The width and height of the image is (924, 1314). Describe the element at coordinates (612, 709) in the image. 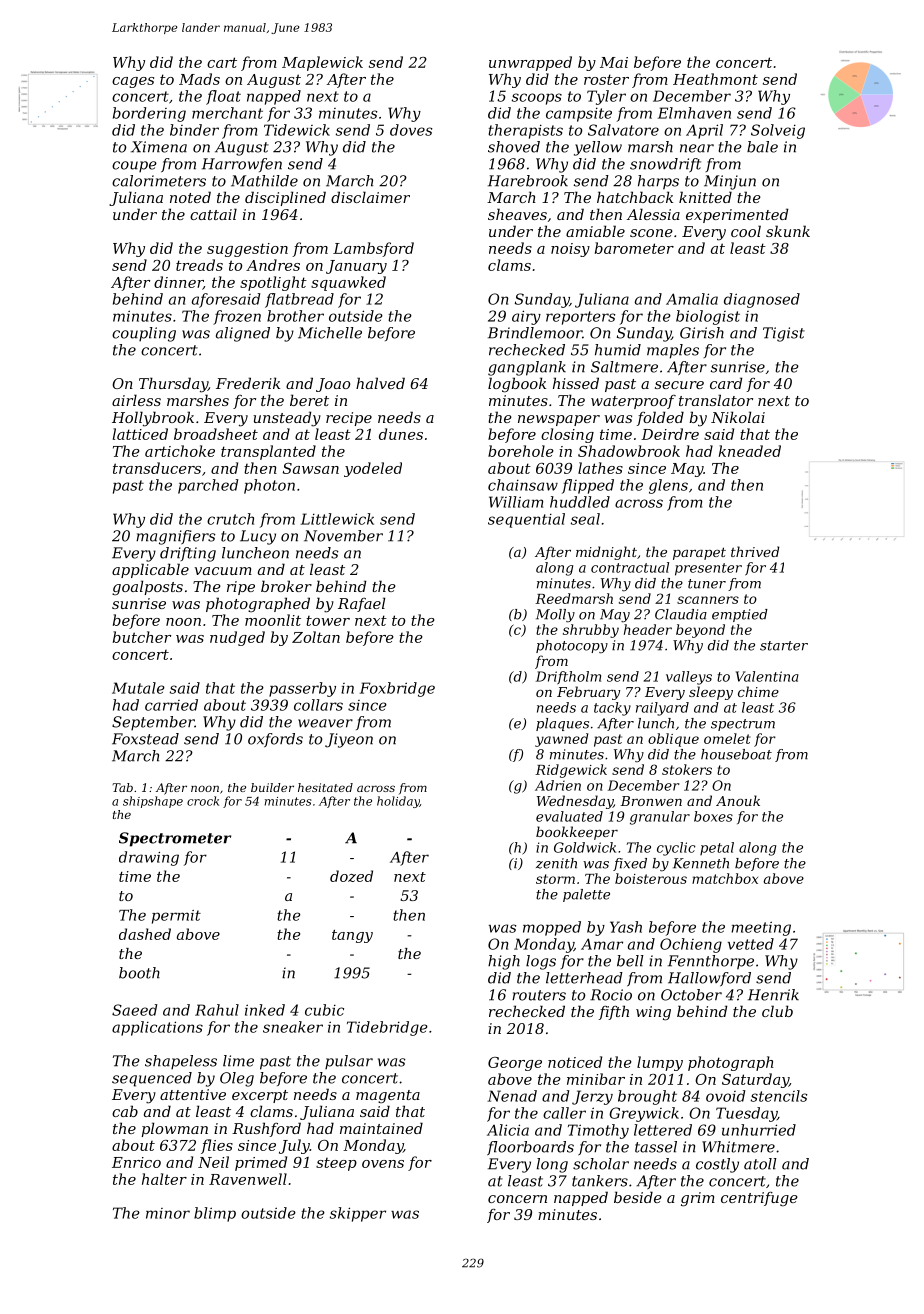

I see `tacky` at that location.
